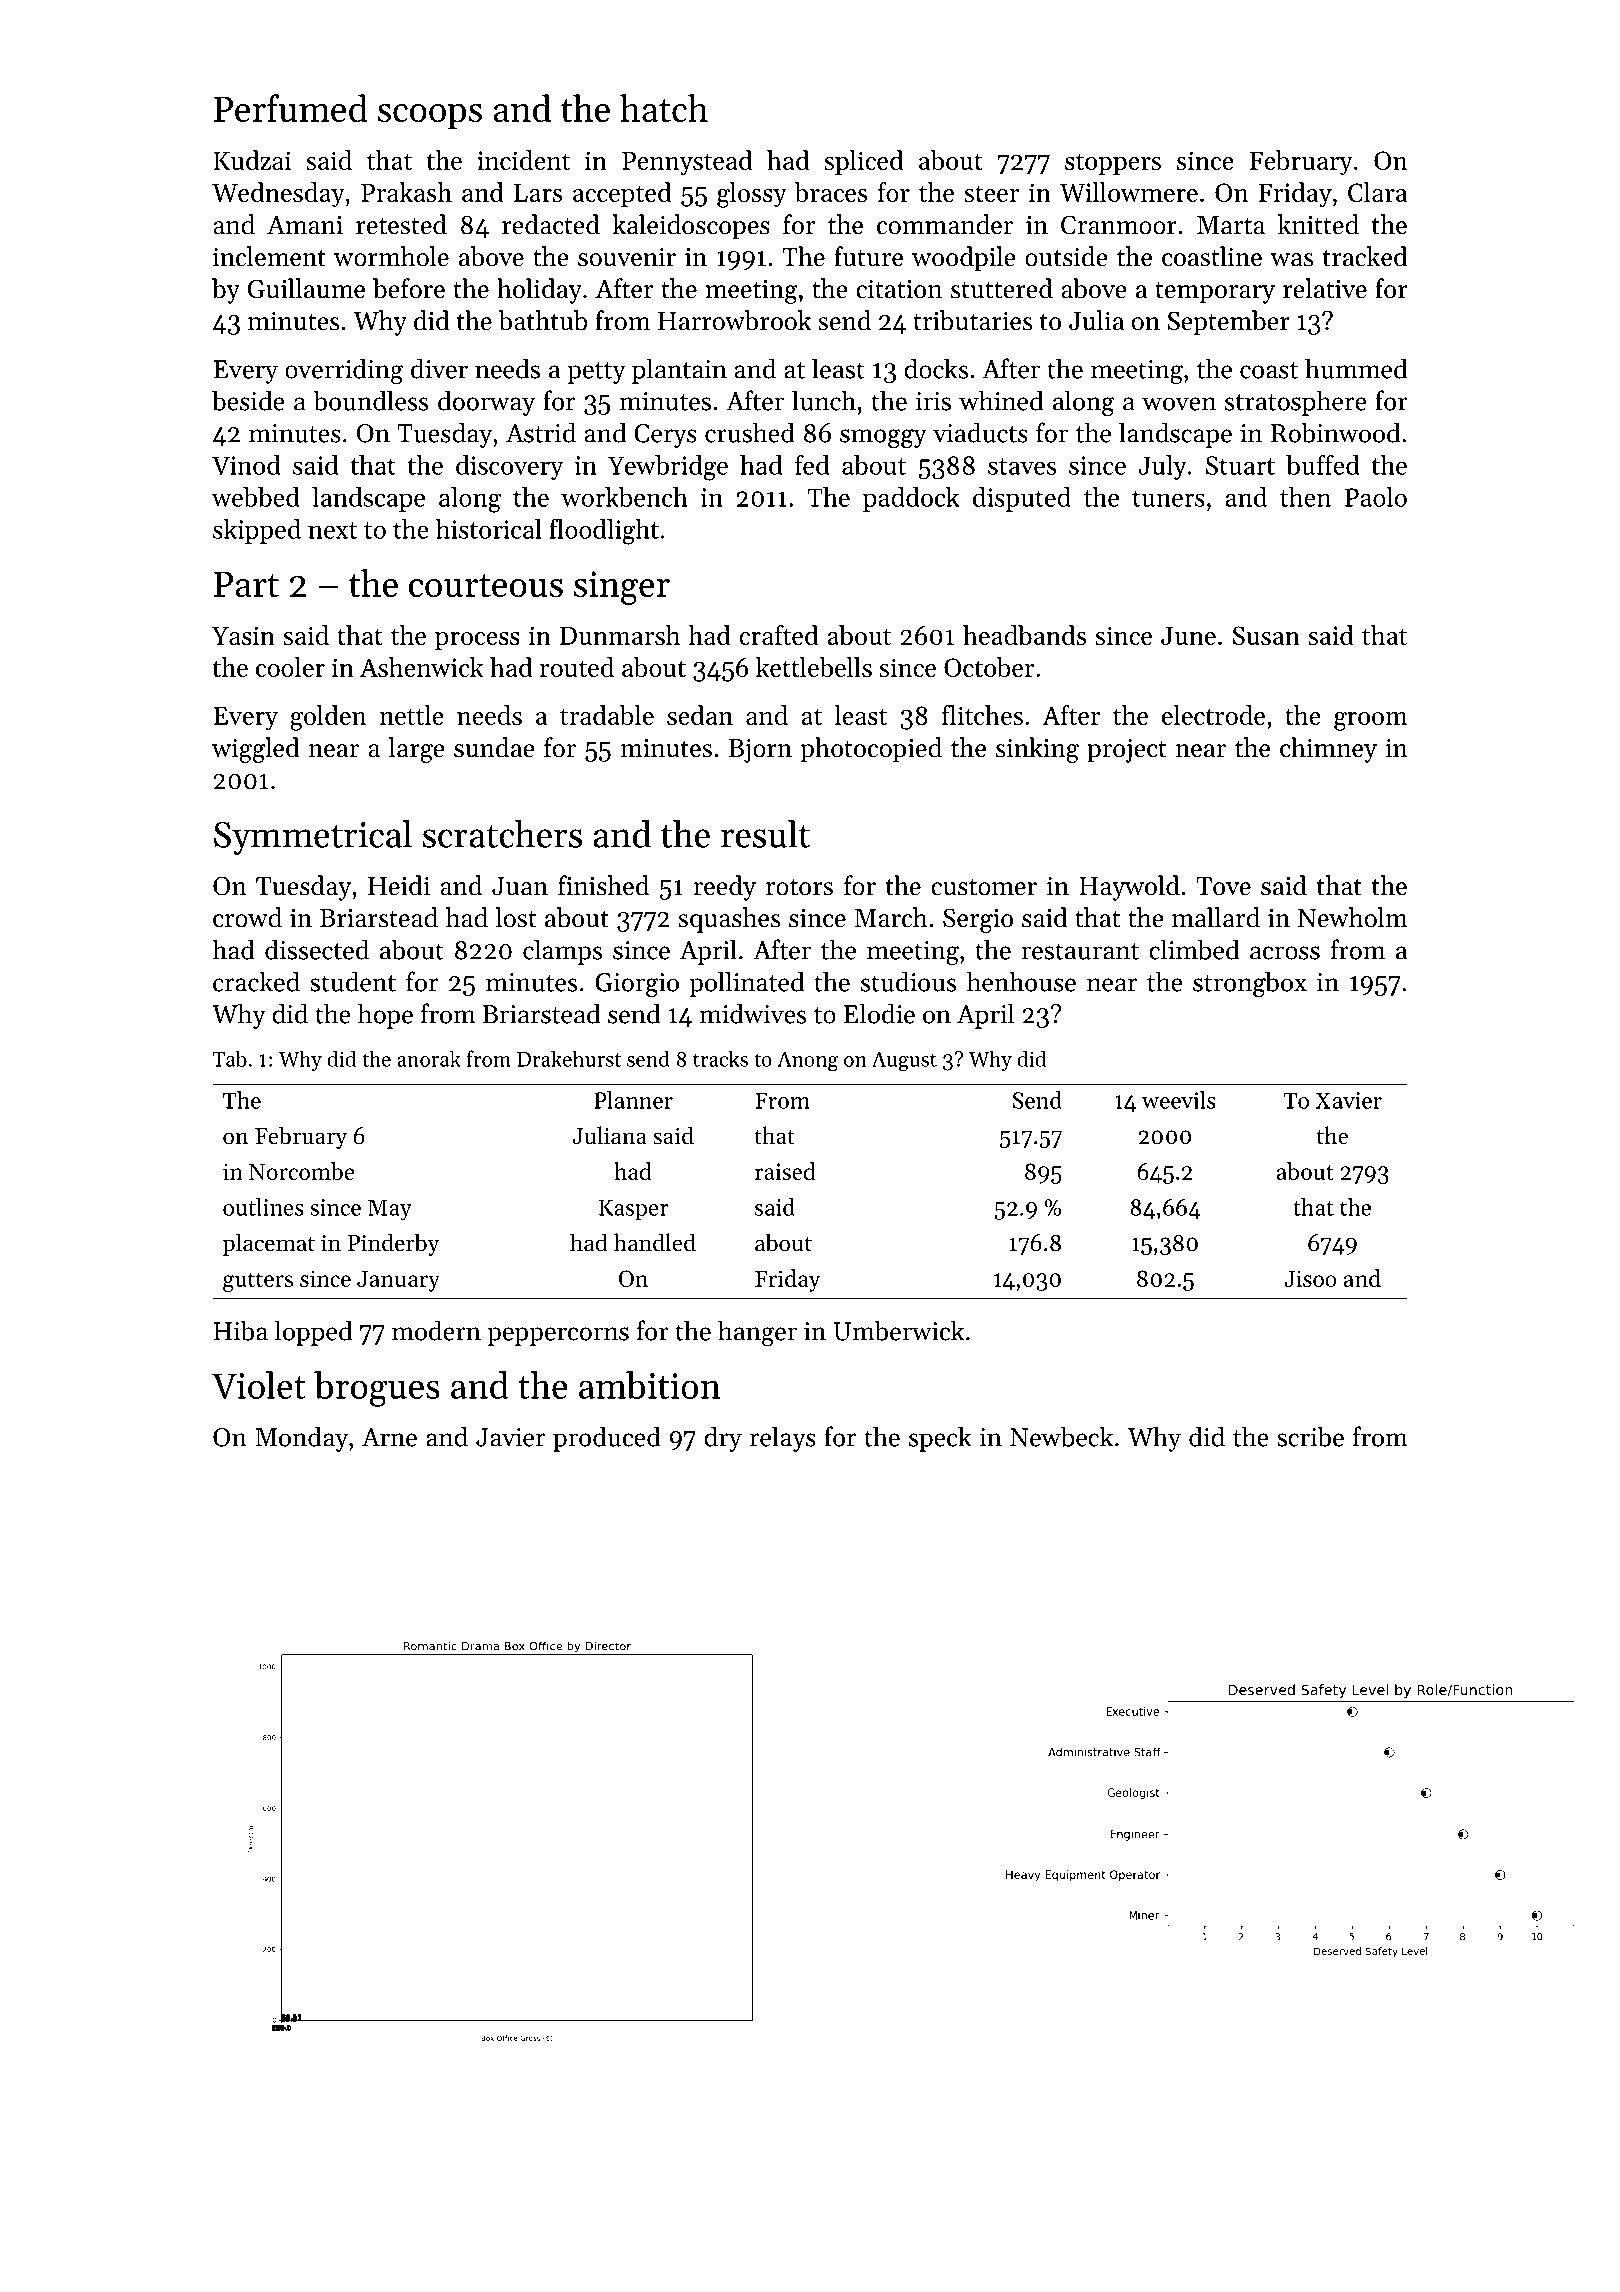 The width and height of the document is (1620, 2292). Describe the element at coordinates (864, 162) in the document. I see `spliced` at that location.
